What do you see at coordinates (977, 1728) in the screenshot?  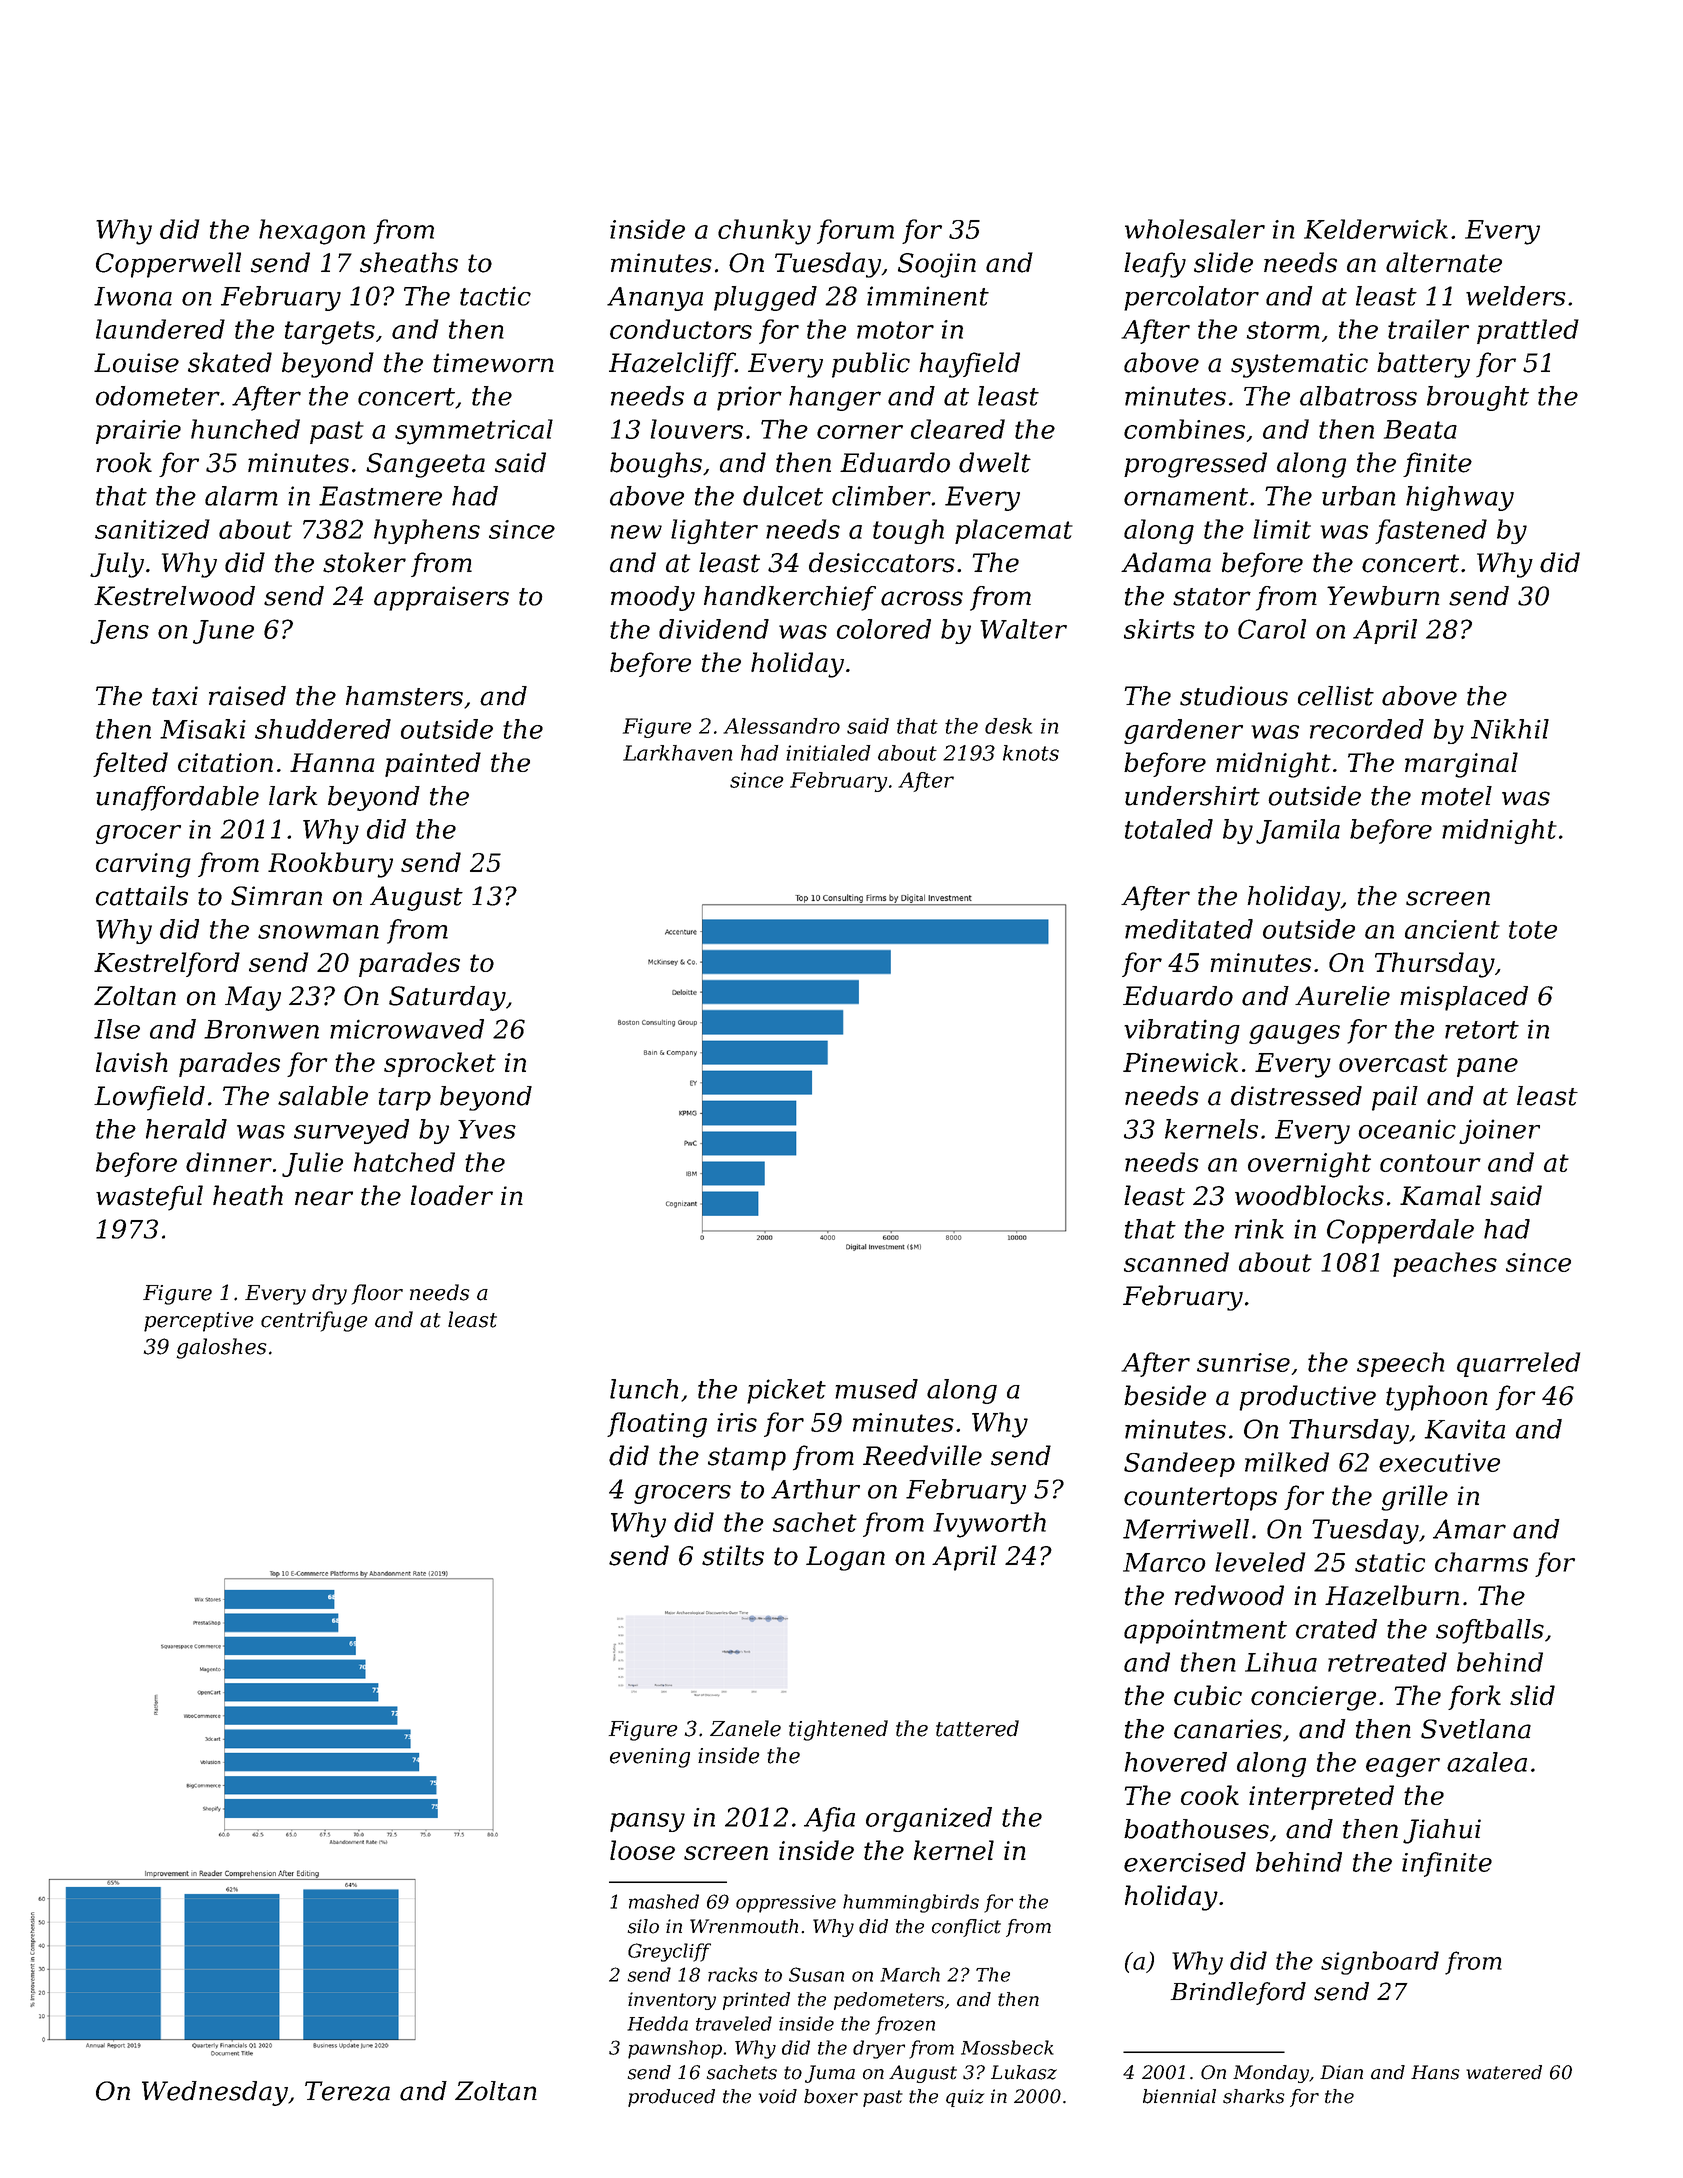 I see `tattered` at bounding box center [977, 1728].
